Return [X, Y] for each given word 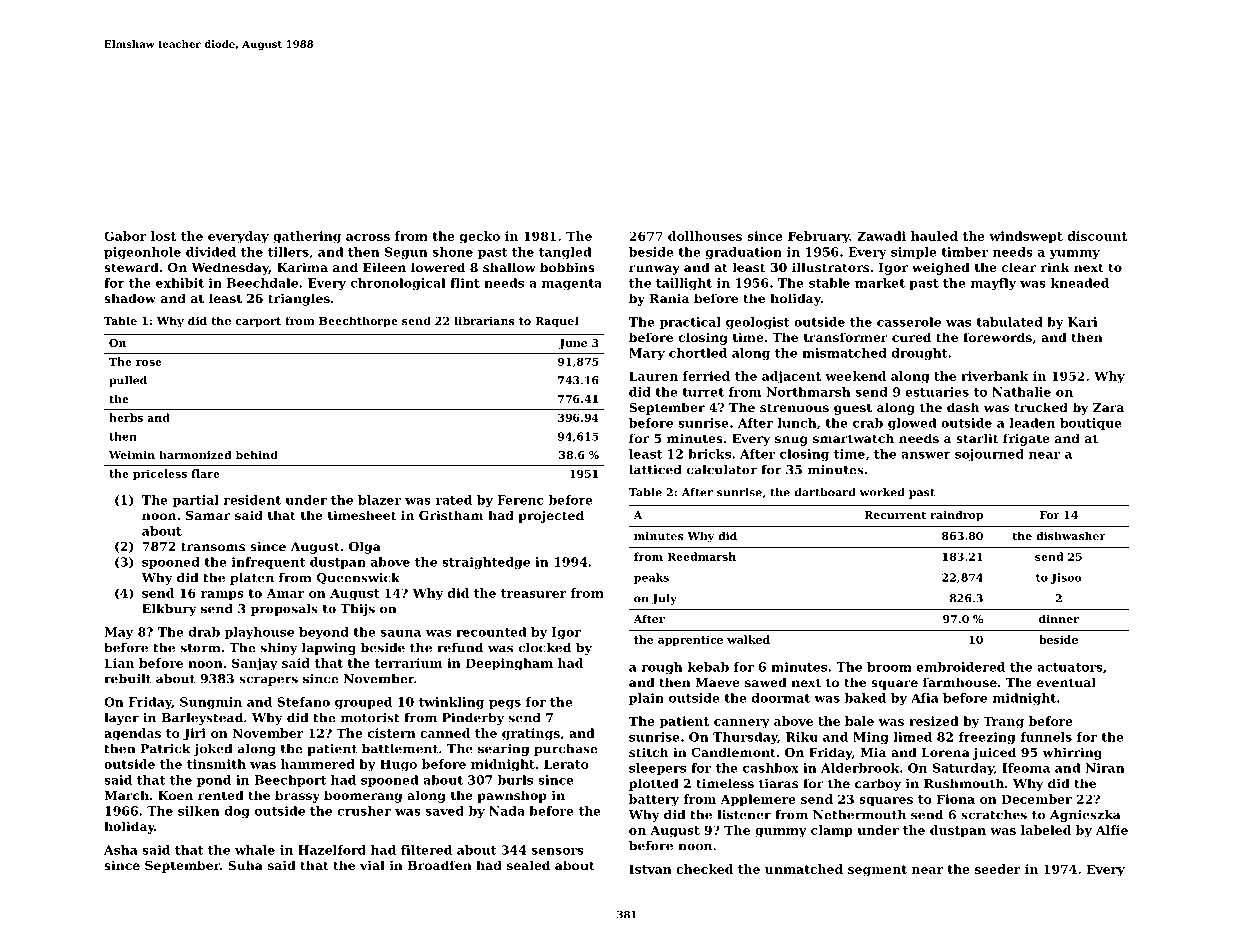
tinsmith [216, 764]
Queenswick [358, 579]
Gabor [125, 236]
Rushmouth [964, 783]
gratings [531, 734]
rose [149, 363]
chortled [698, 353]
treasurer [533, 593]
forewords [997, 337]
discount [1097, 236]
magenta [572, 284]
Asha [121, 850]
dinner [1059, 618]
